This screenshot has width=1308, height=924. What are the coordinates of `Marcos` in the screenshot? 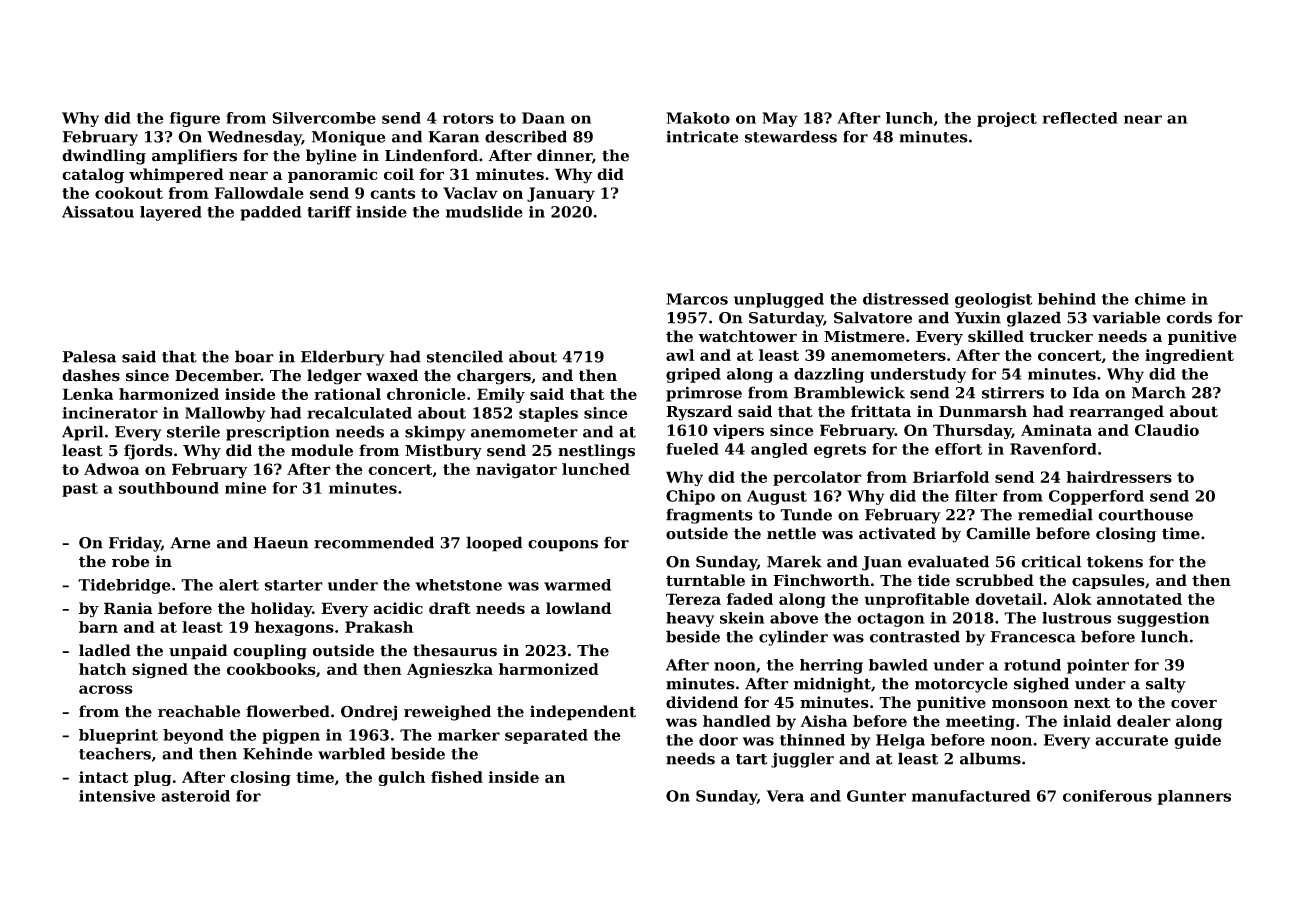 It's located at (697, 299).
